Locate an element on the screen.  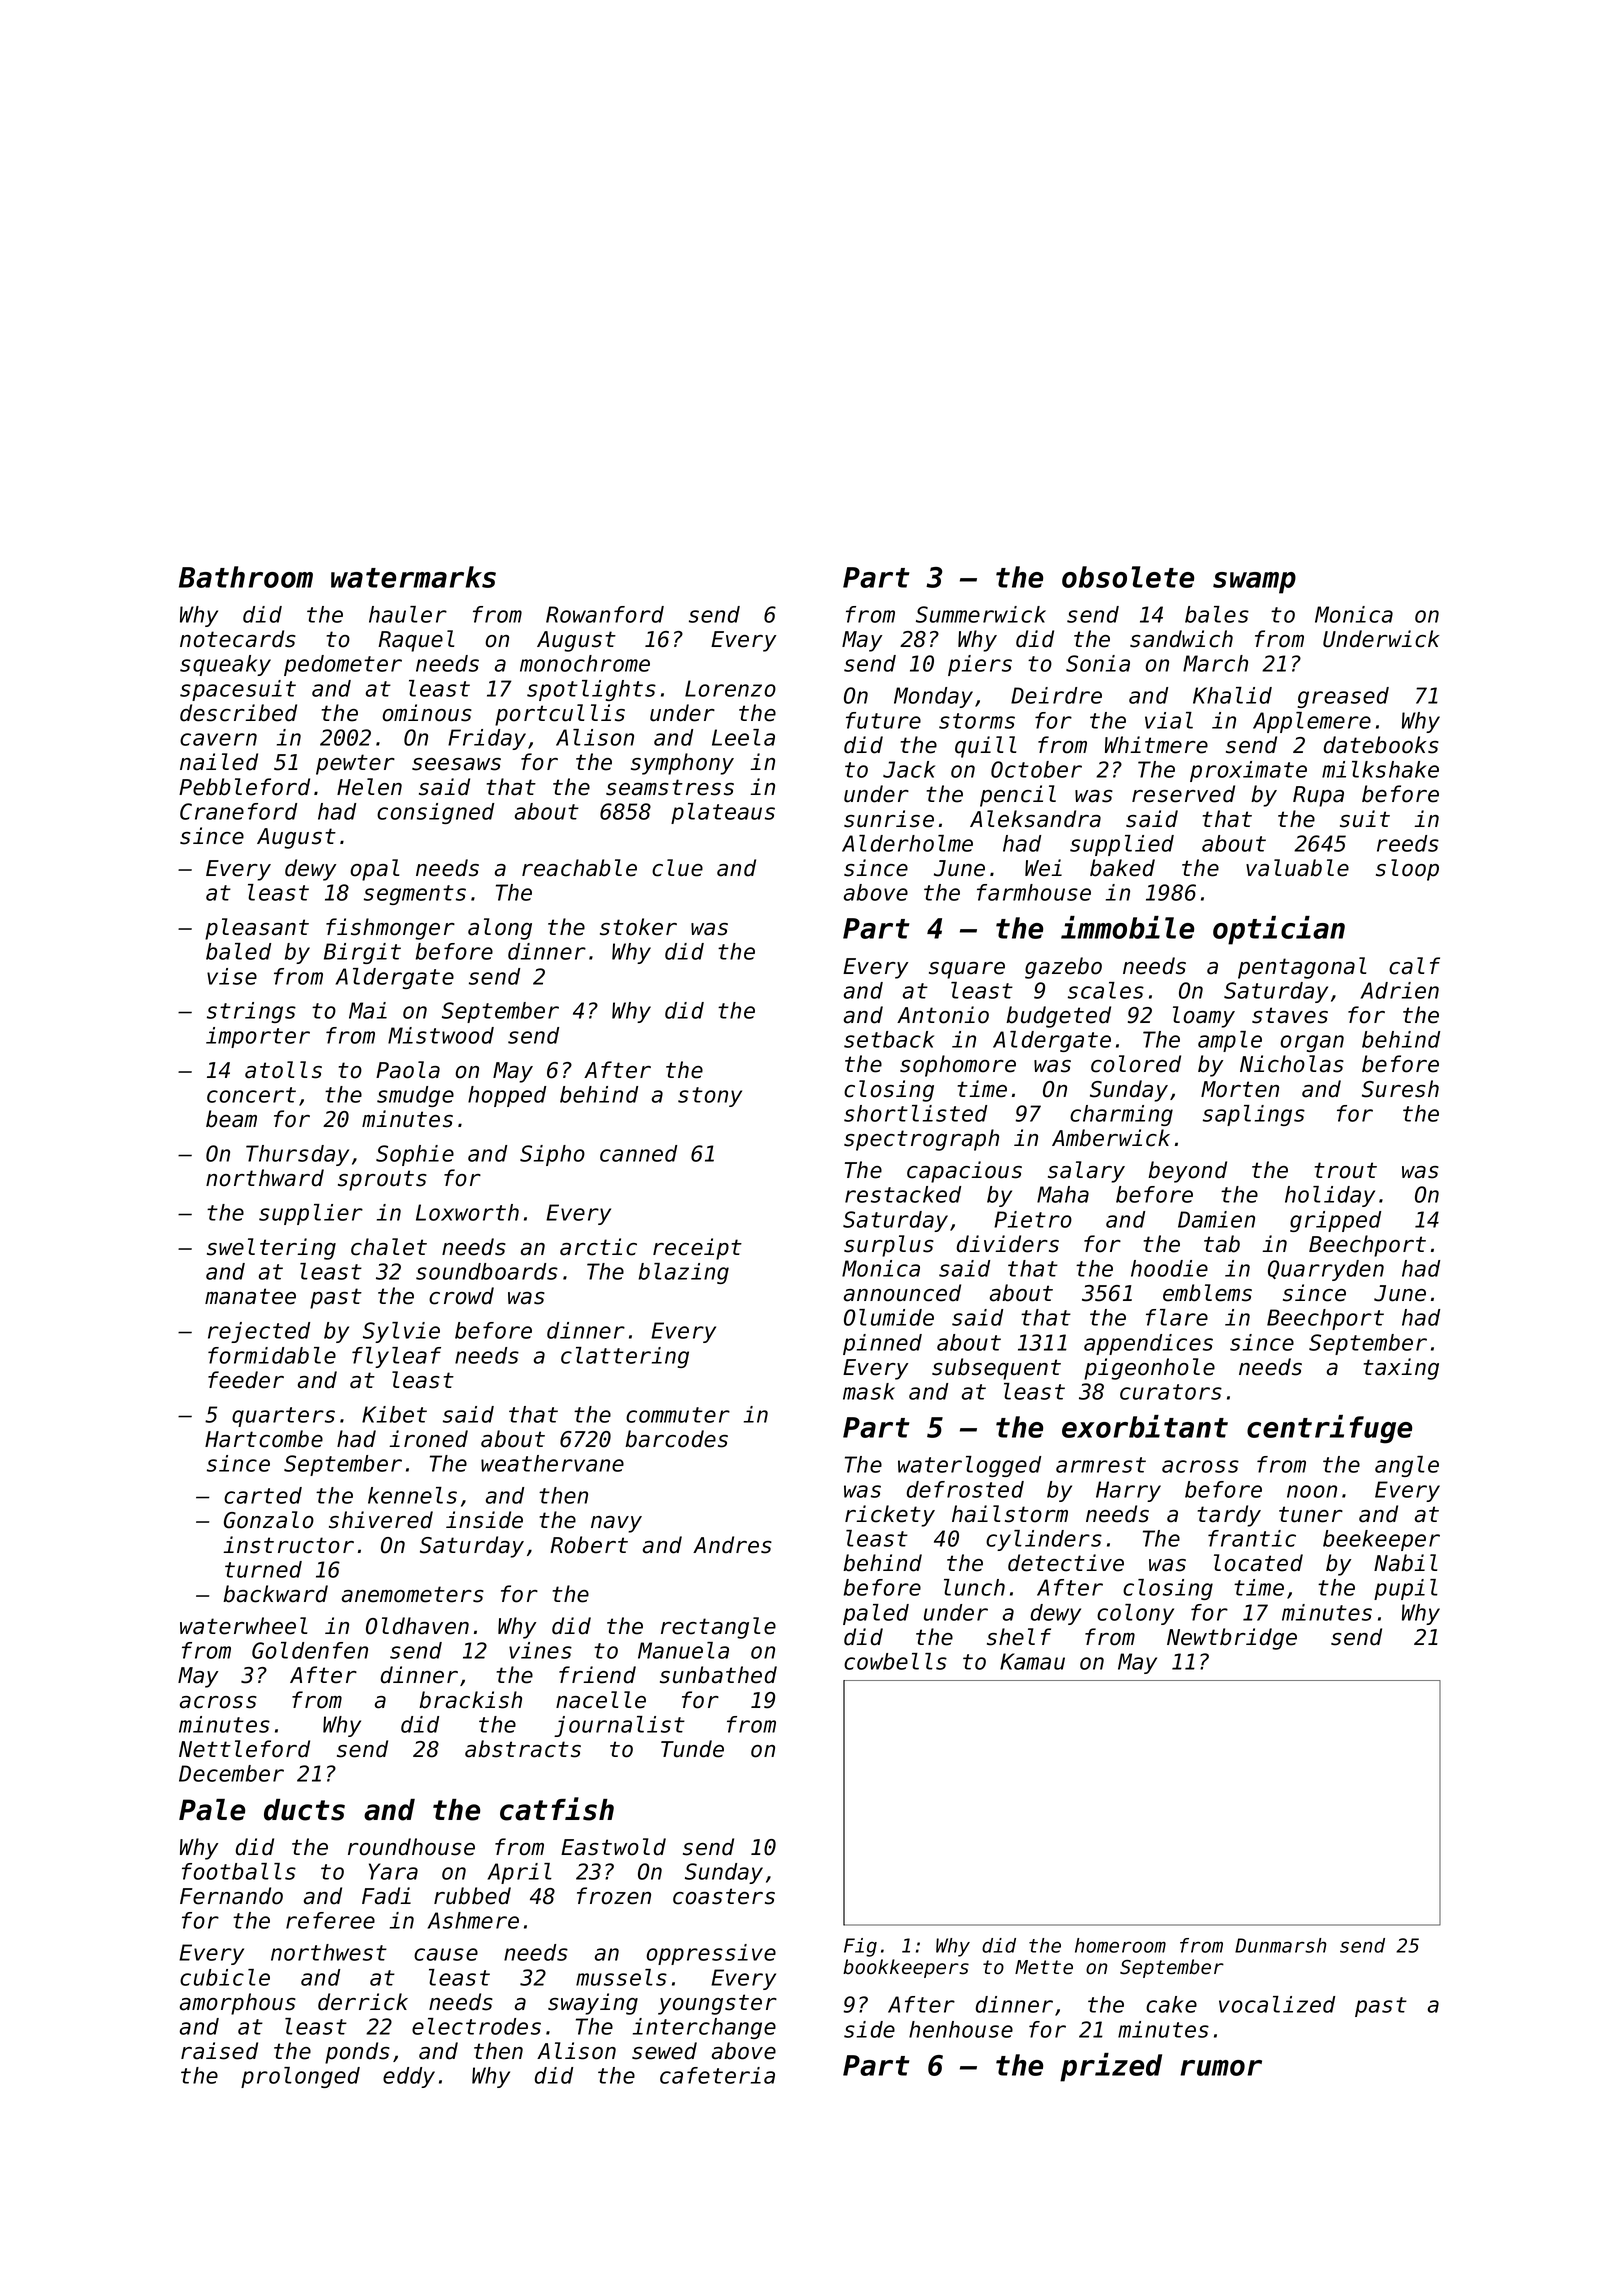
Bathroom is located at coordinates (246, 577).
